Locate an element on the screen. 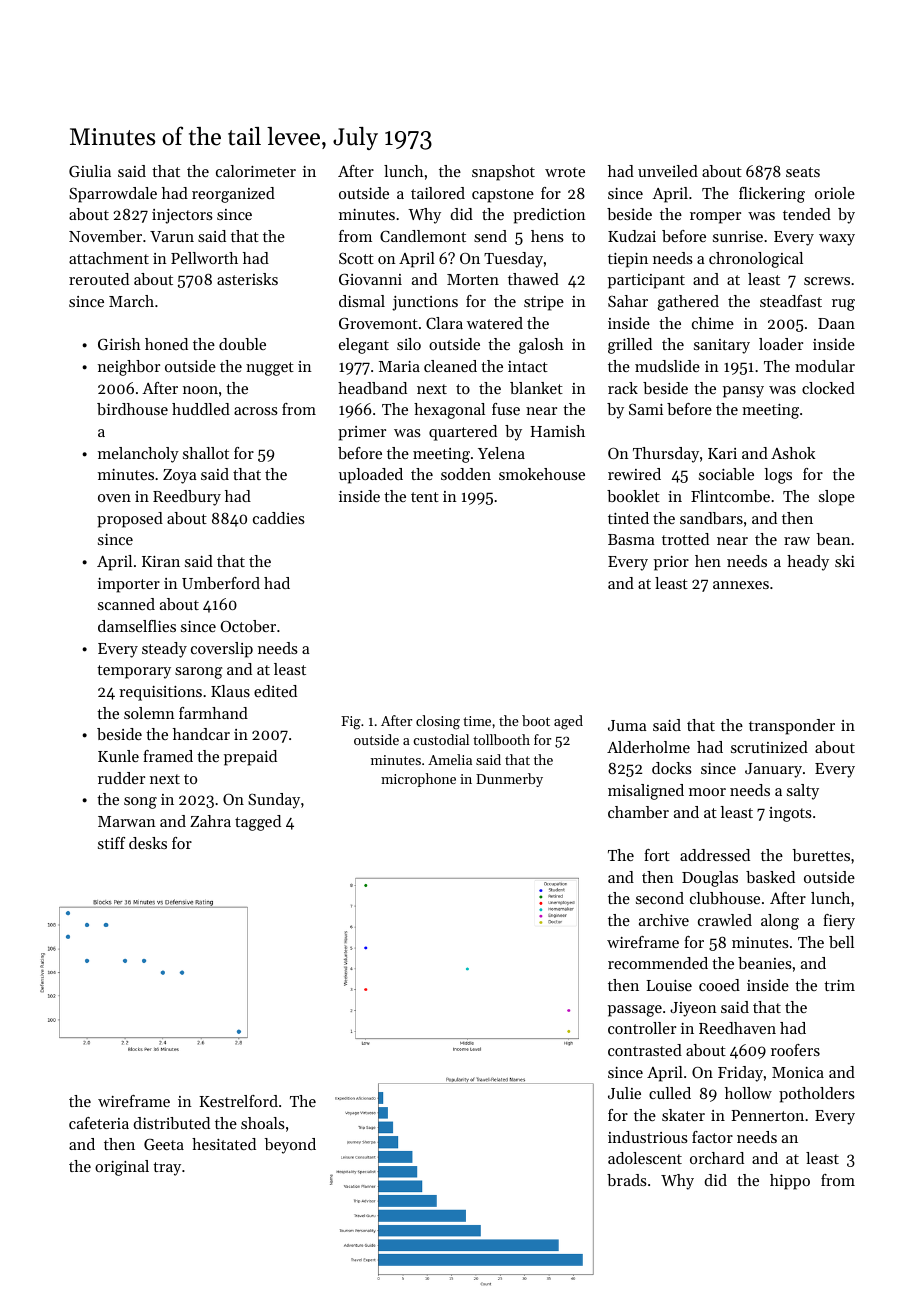 This screenshot has width=924, height=1308. prepaid is located at coordinates (250, 758).
